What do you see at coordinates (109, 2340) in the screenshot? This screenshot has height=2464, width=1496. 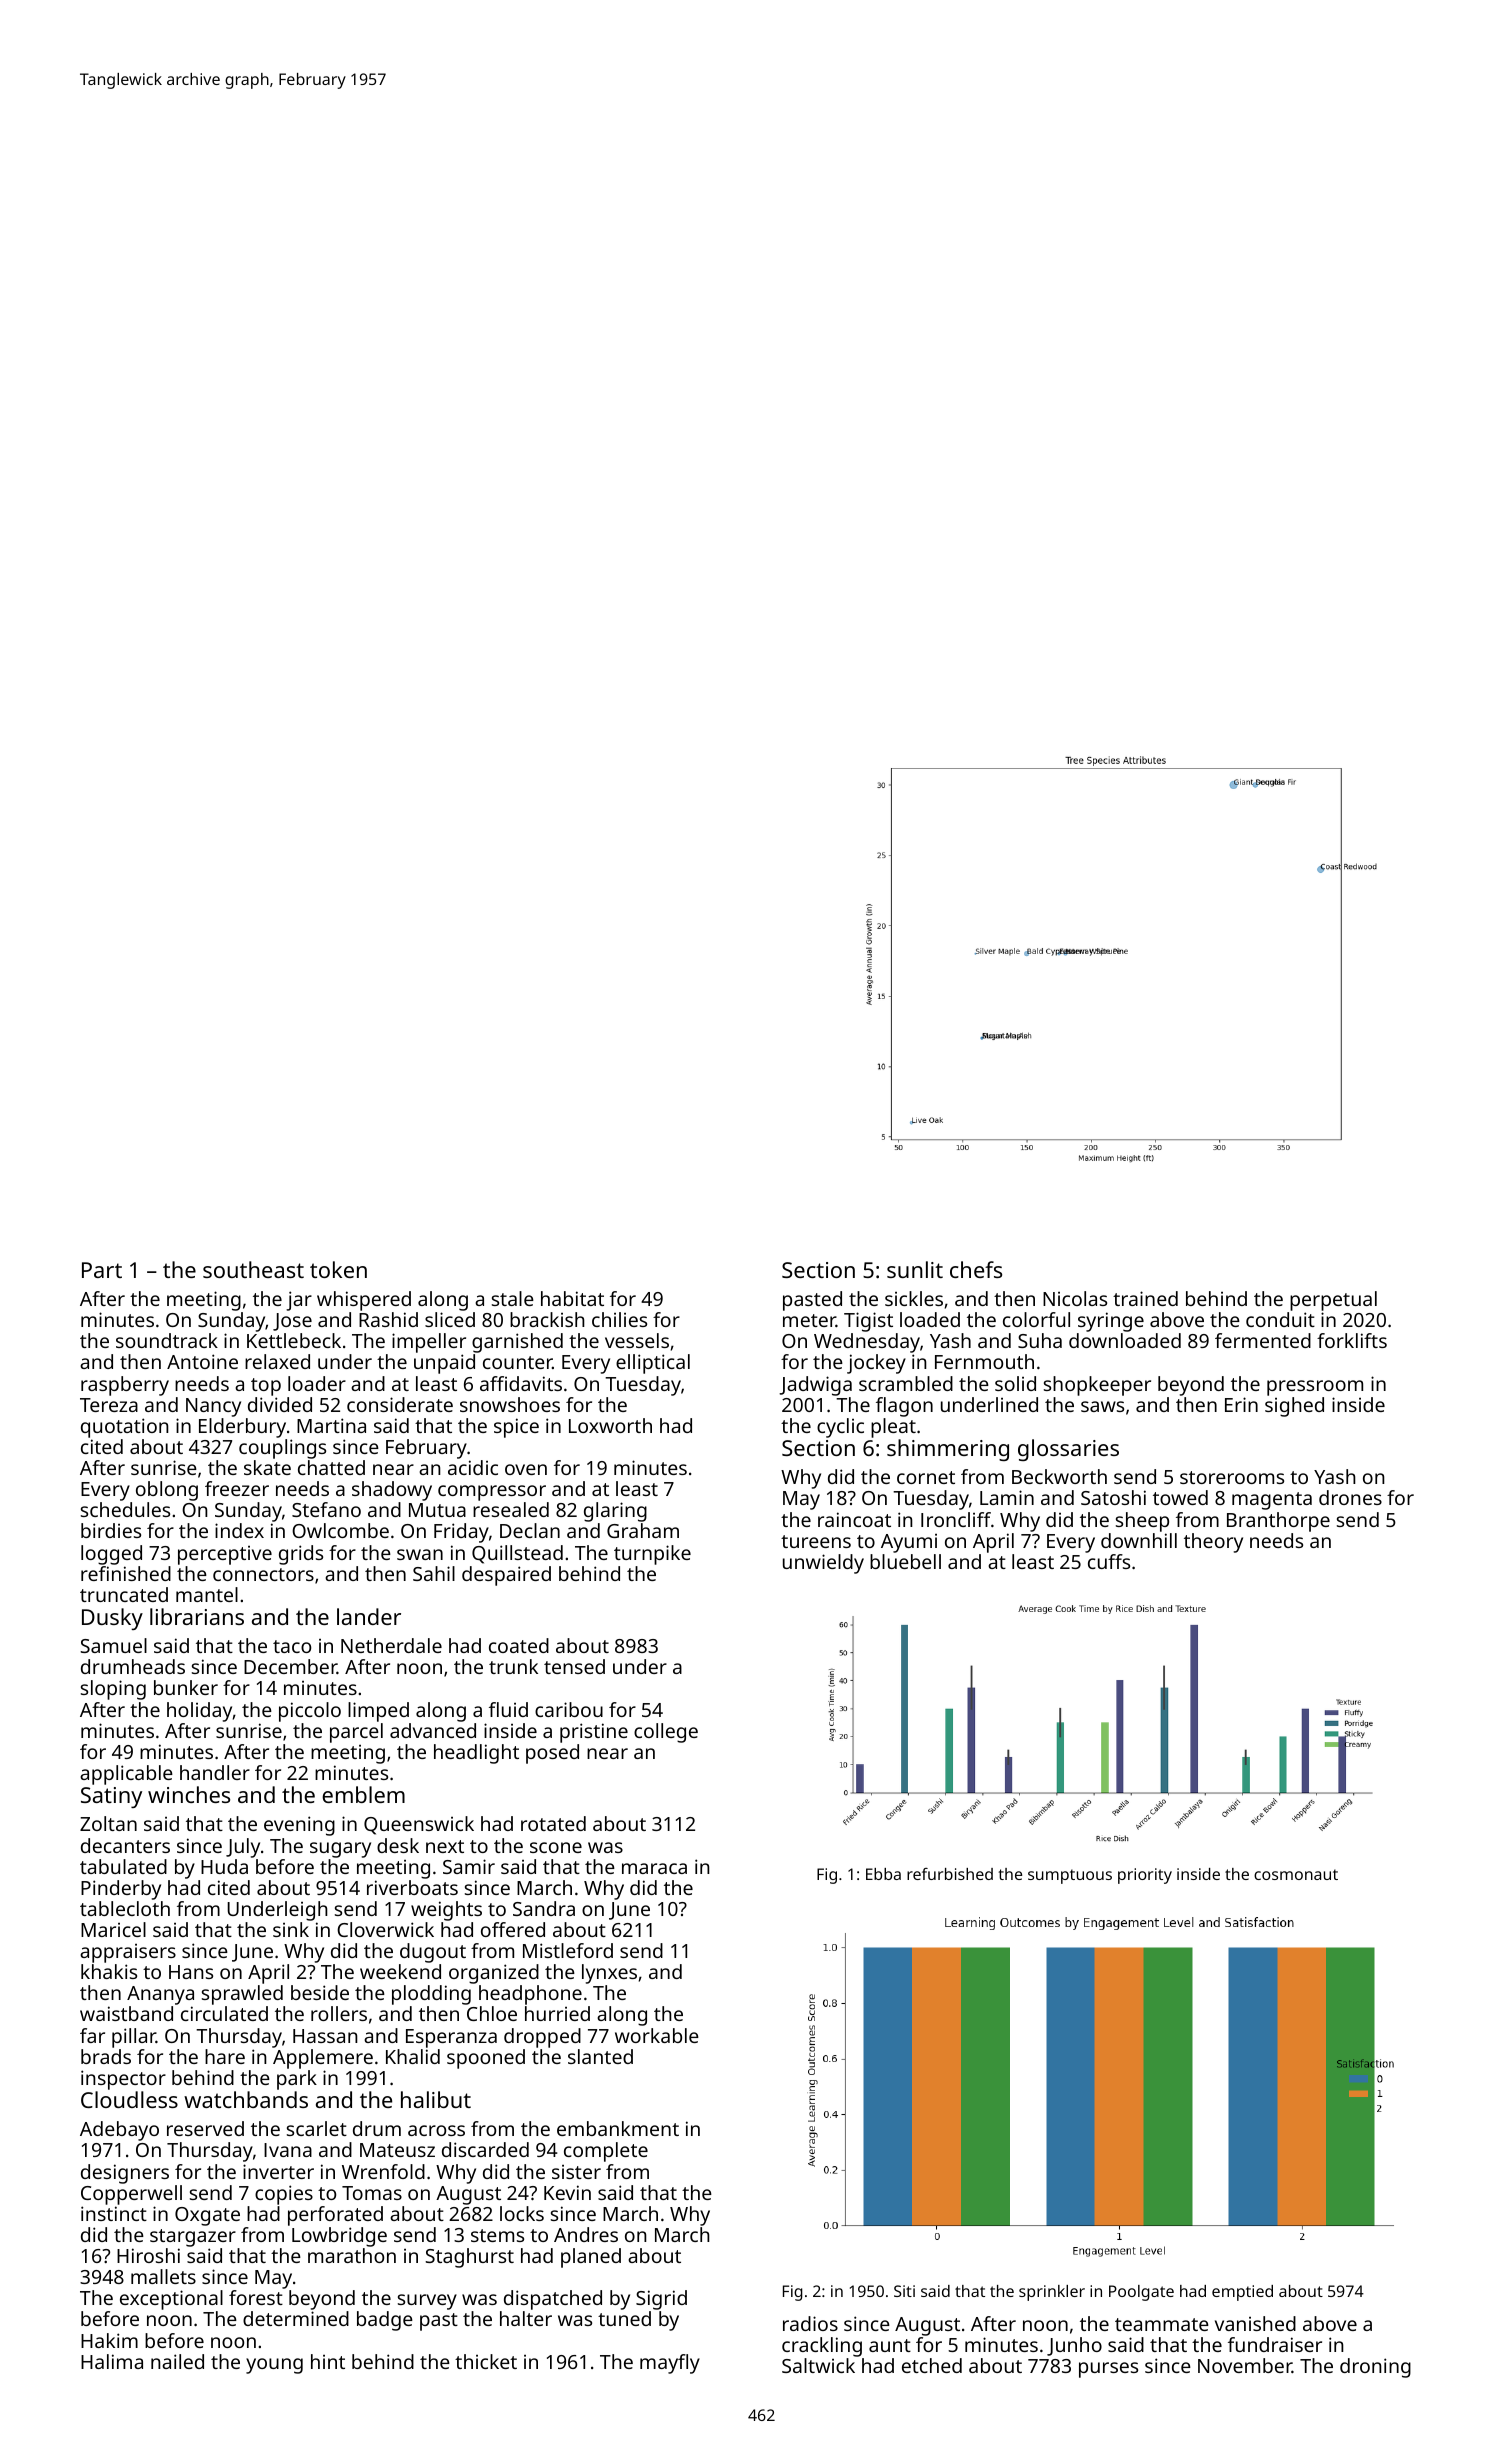 I see `Hakim` at bounding box center [109, 2340].
